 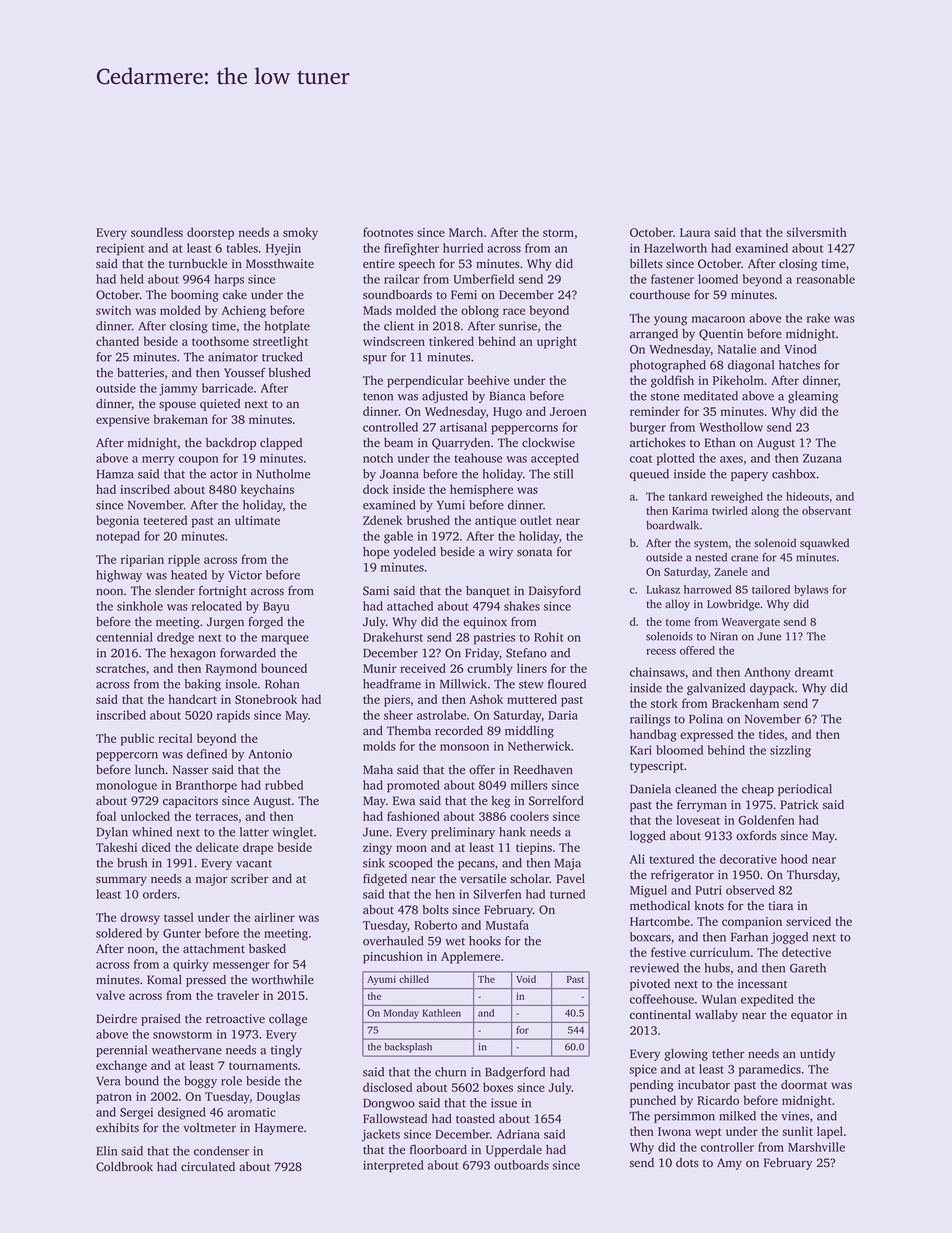 What do you see at coordinates (208, 1166) in the document?
I see `circulated` at bounding box center [208, 1166].
